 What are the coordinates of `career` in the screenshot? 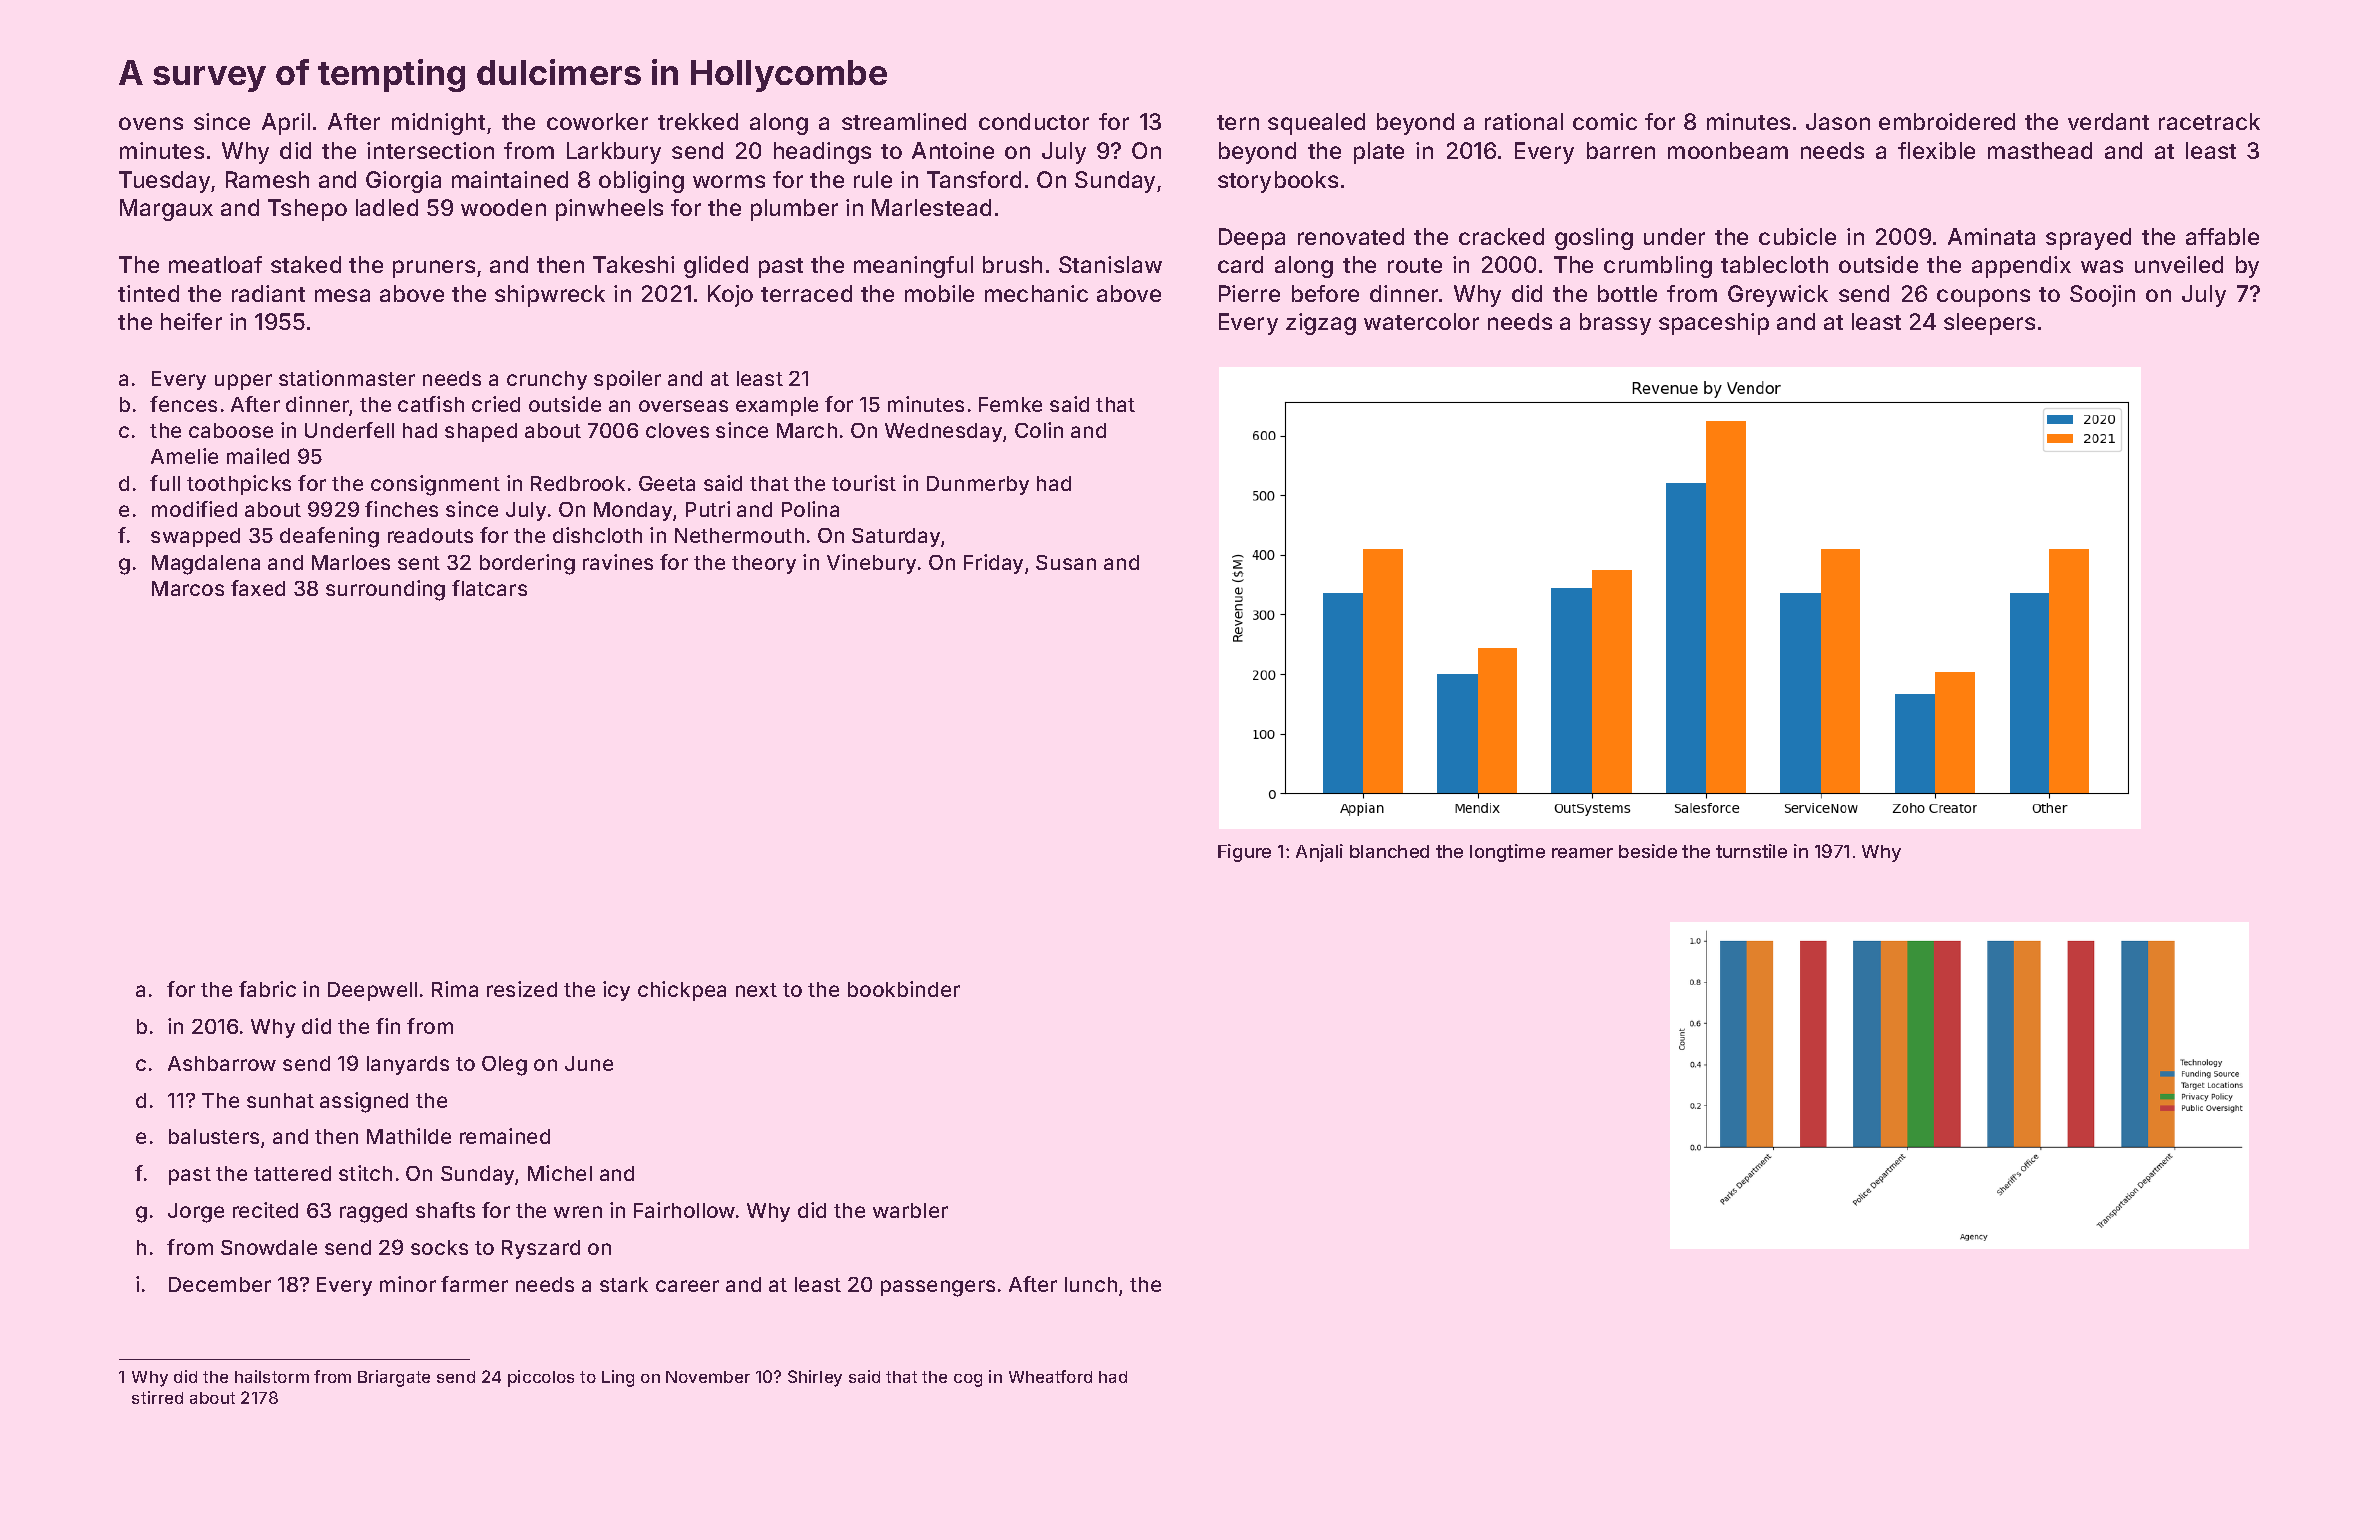 It's located at (687, 1286).
